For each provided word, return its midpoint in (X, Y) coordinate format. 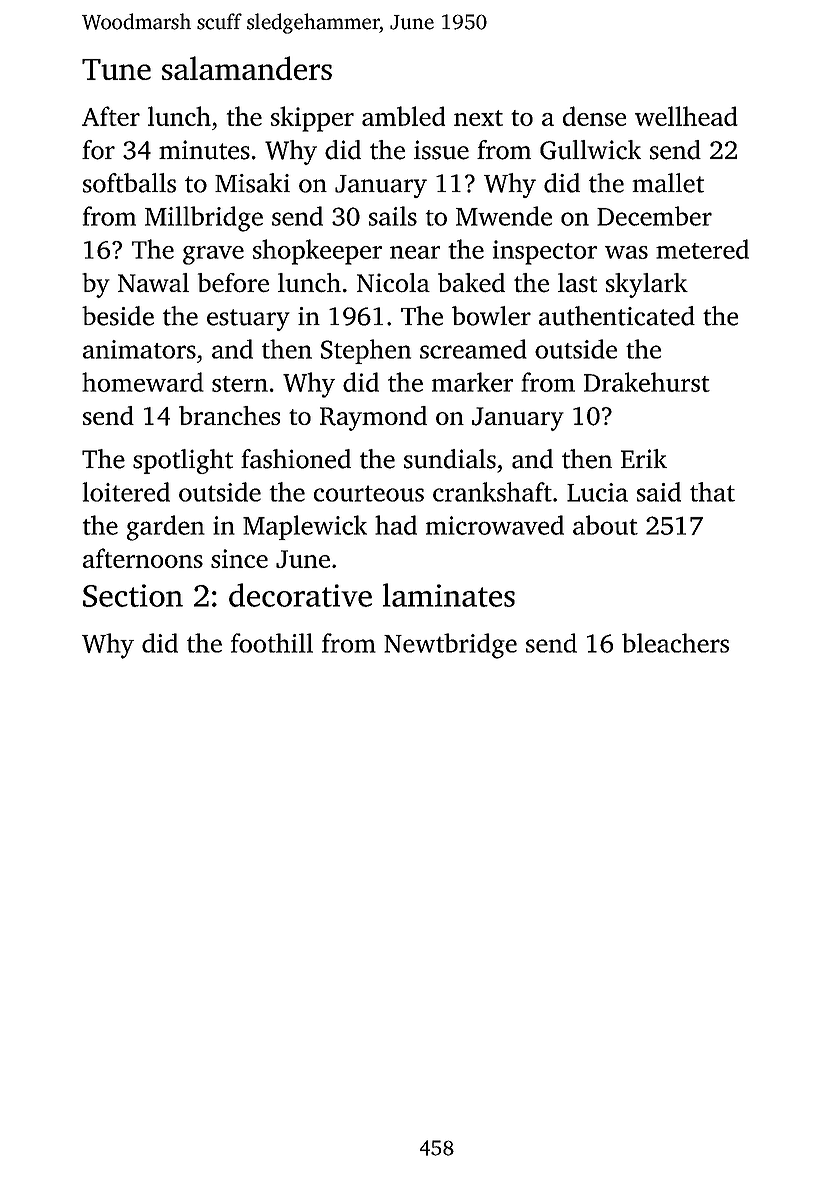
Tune (116, 69)
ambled (404, 116)
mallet (668, 183)
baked (471, 282)
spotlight (183, 461)
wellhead (686, 116)
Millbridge (204, 219)
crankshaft (492, 492)
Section (133, 595)
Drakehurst (647, 382)
